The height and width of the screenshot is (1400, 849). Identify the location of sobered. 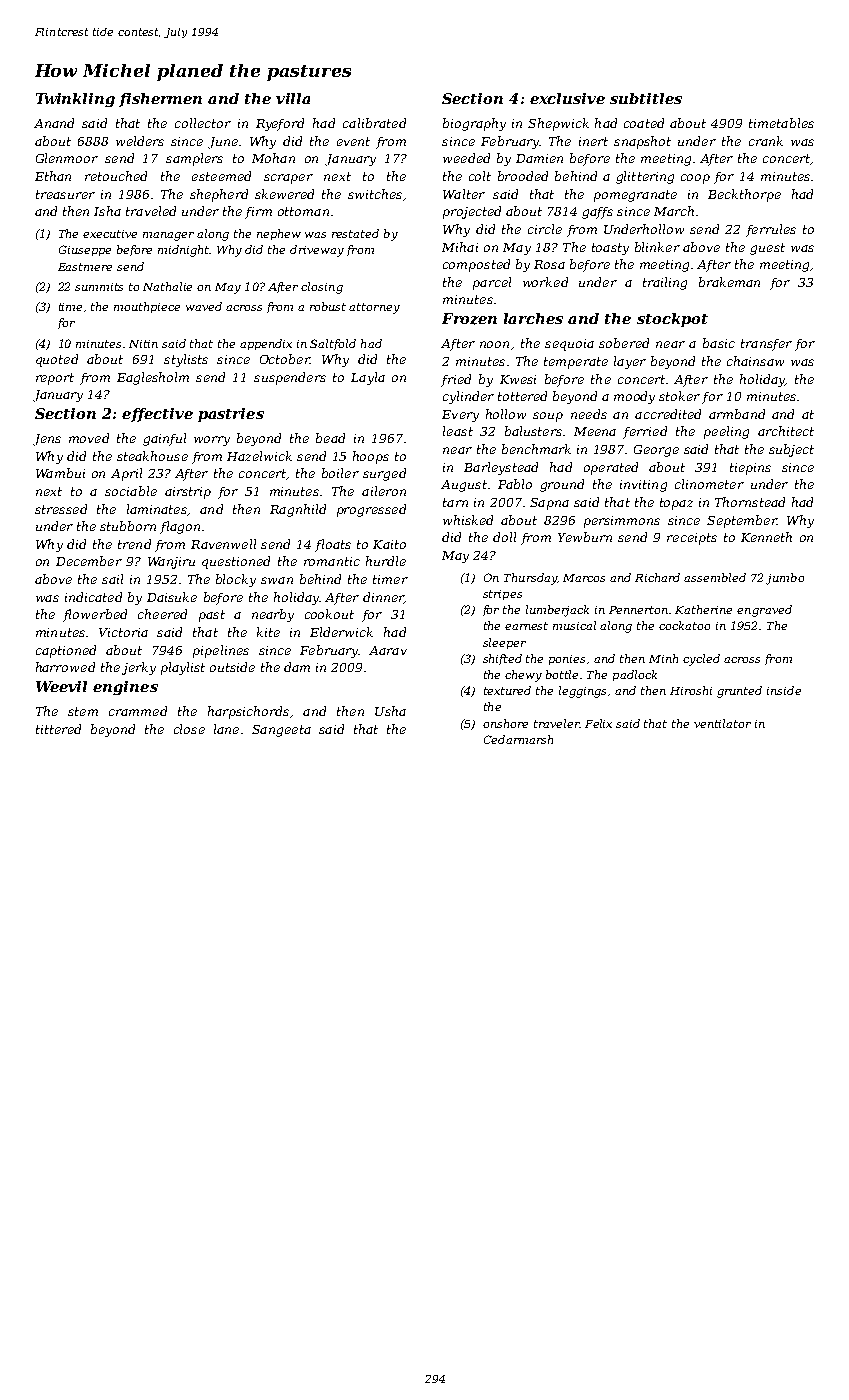
(624, 343).
